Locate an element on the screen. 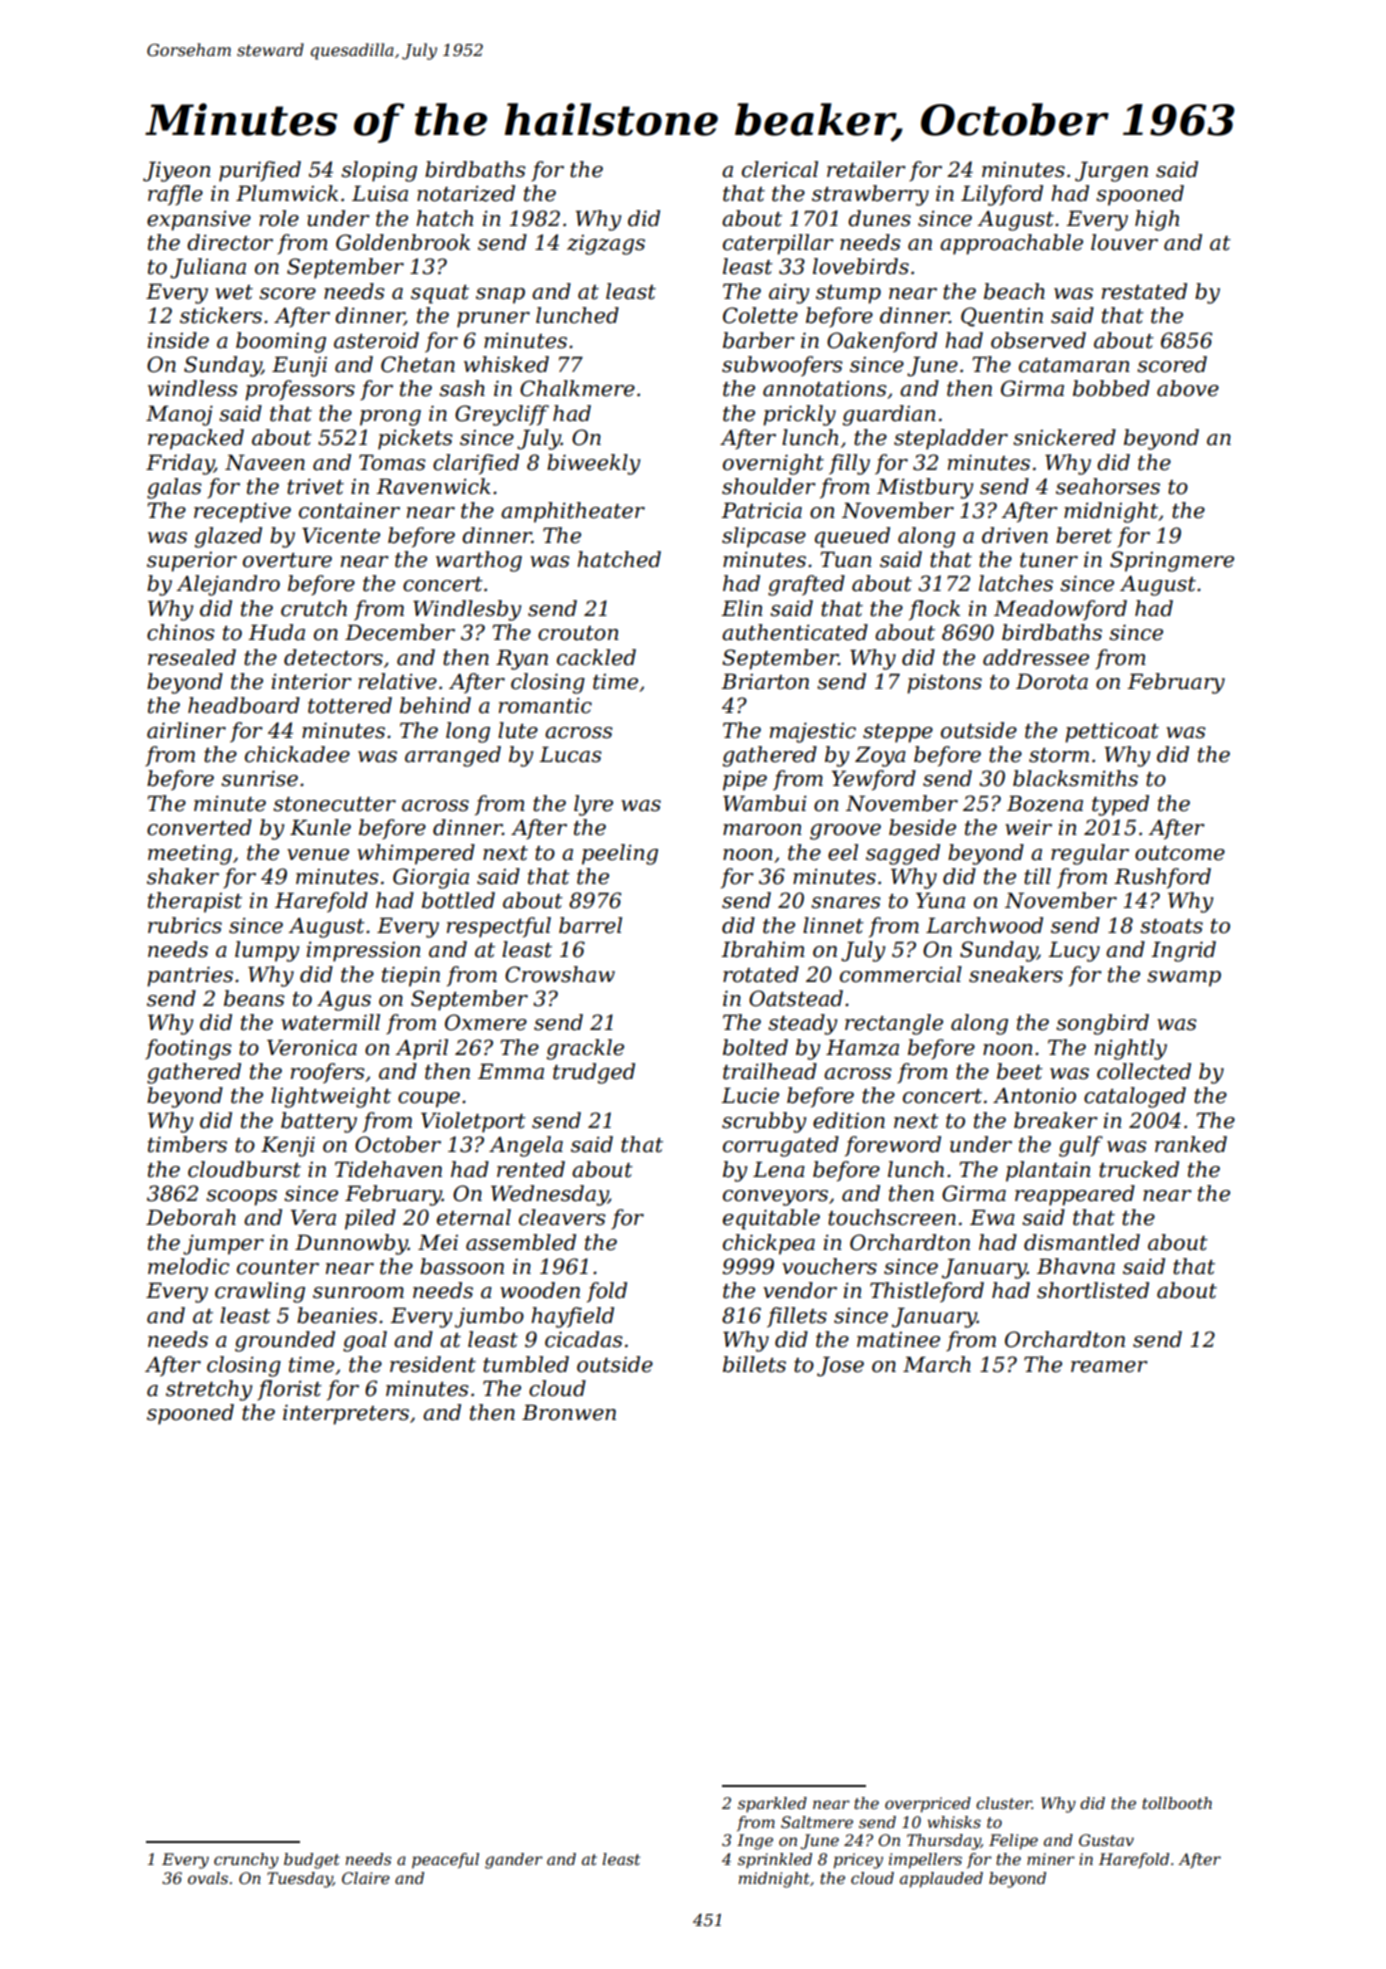 This screenshot has width=1386, height=1969. pistons is located at coordinates (944, 683).
